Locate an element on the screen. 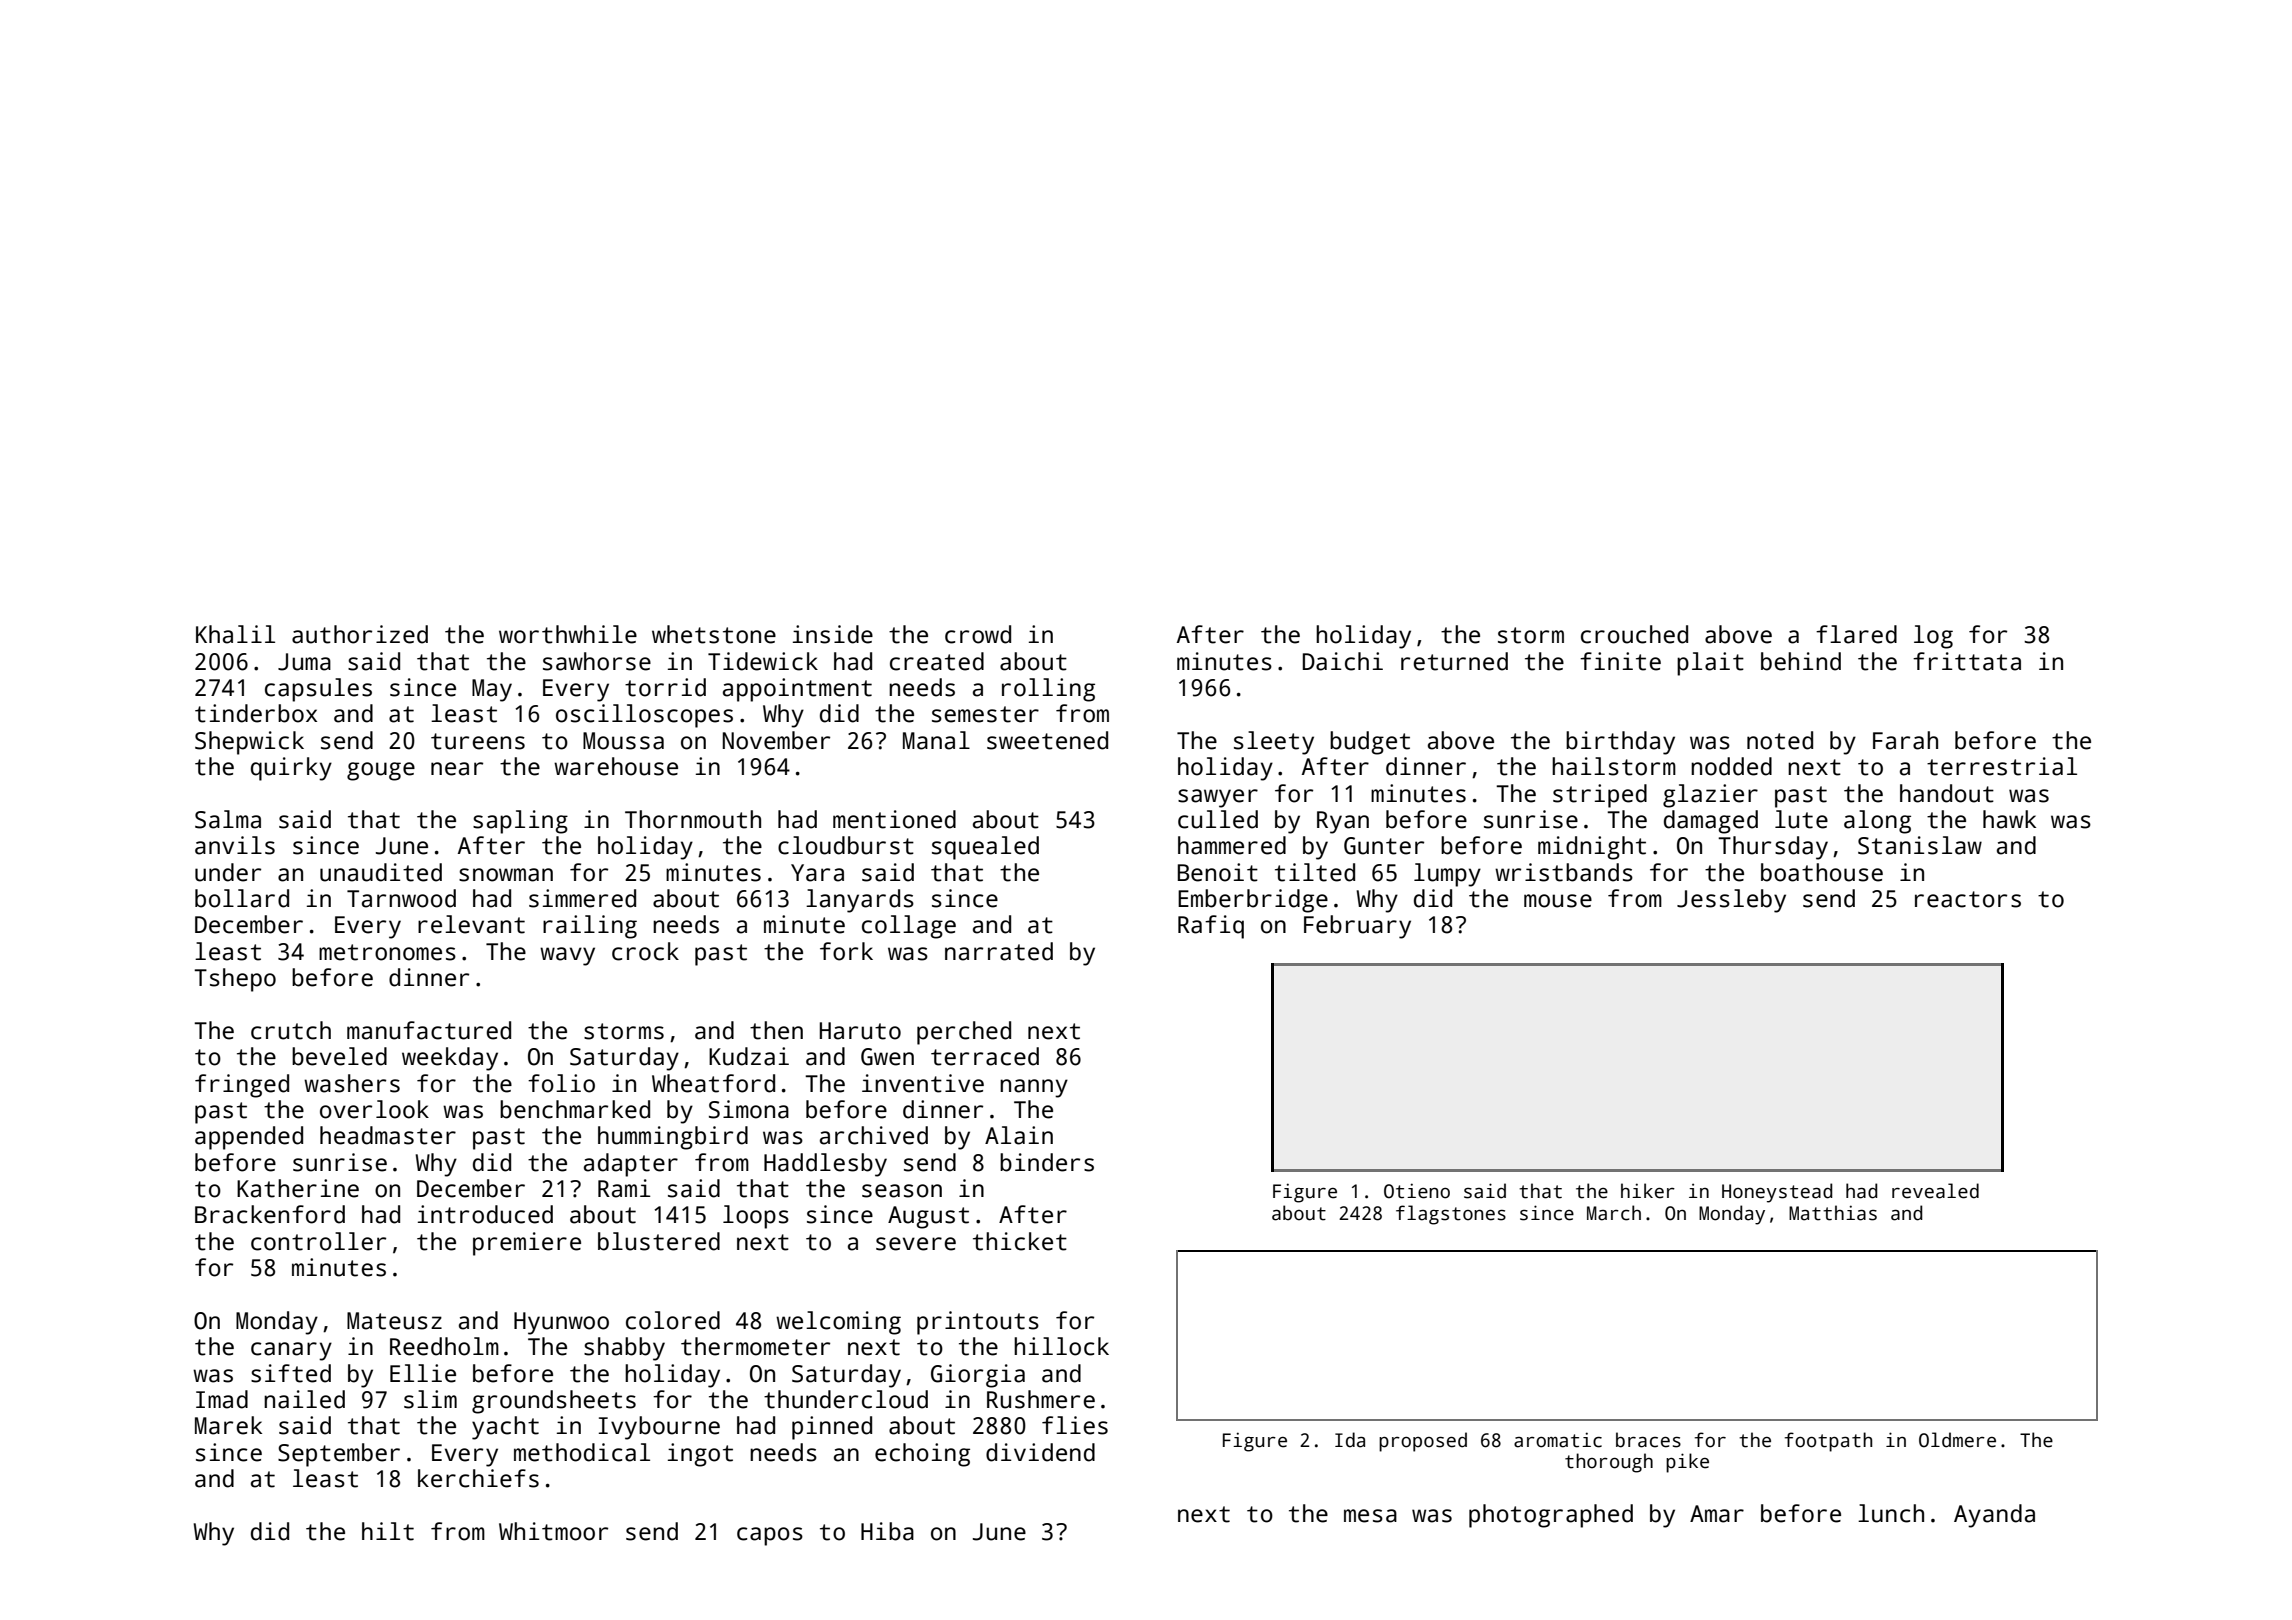 The image size is (2292, 1620). beveled is located at coordinates (339, 1056).
